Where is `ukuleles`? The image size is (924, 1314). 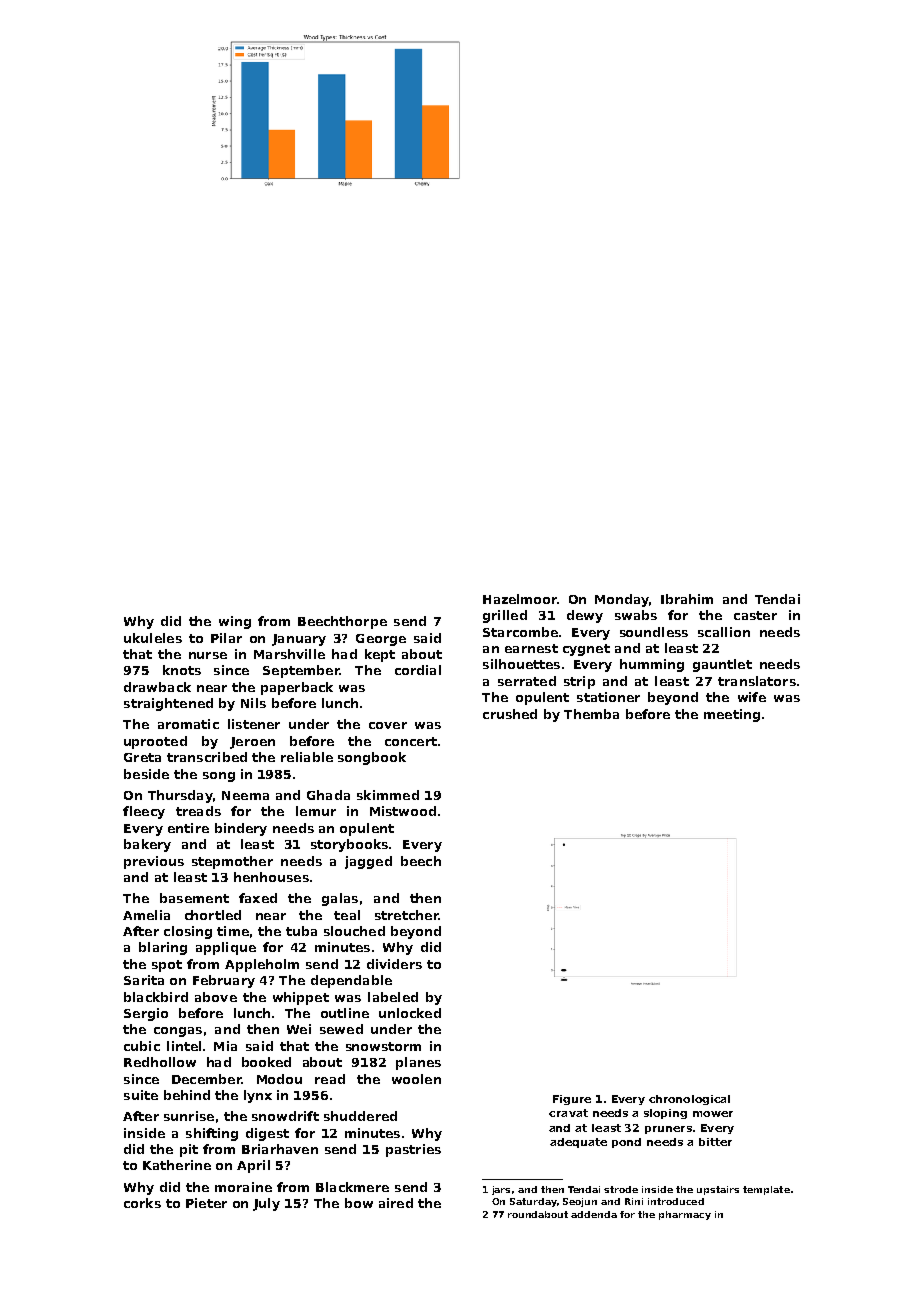 ukuleles is located at coordinates (153, 638).
